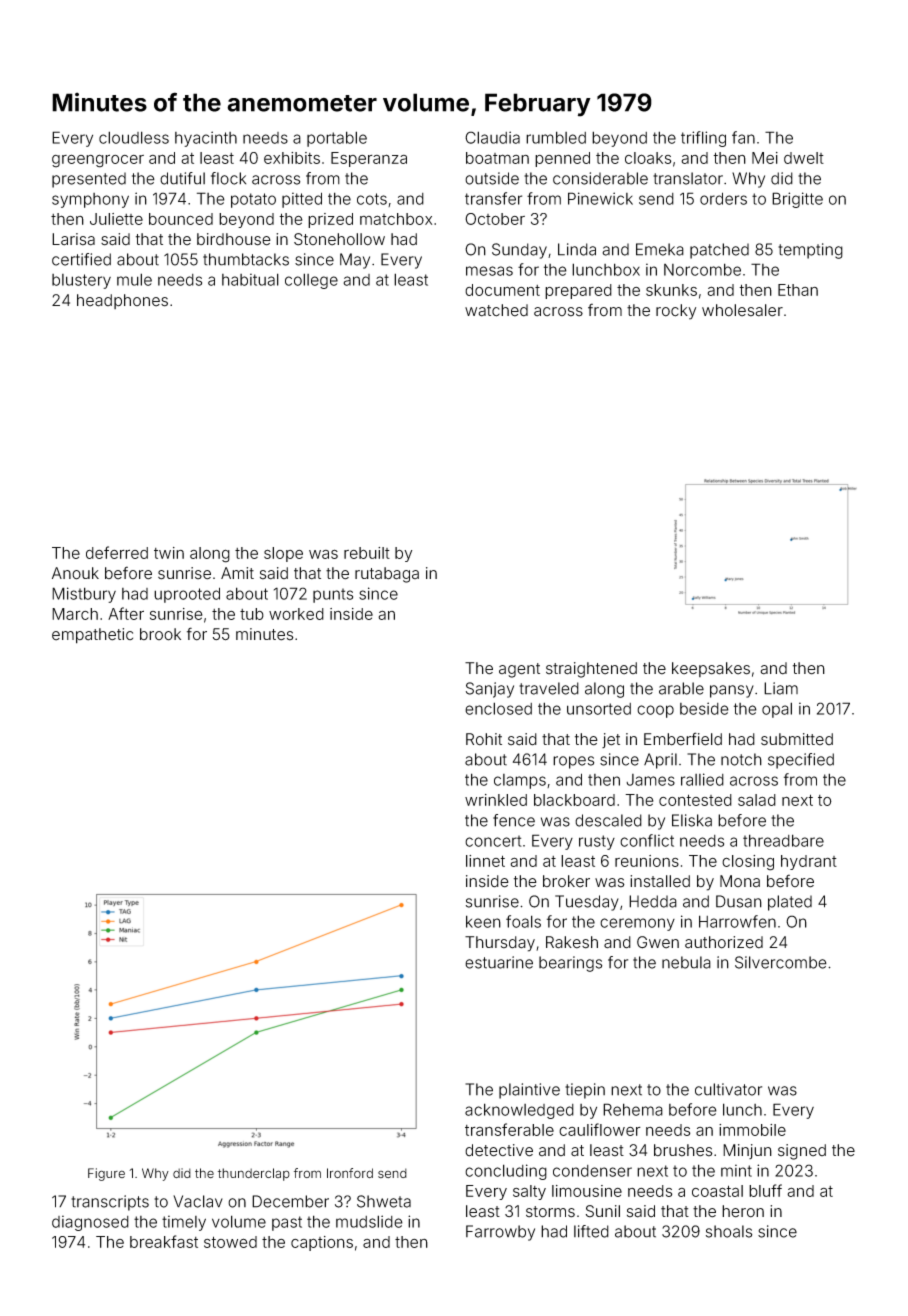 This document has height=1316, width=908. What do you see at coordinates (254, 1174) in the document?
I see `thunderclap` at bounding box center [254, 1174].
